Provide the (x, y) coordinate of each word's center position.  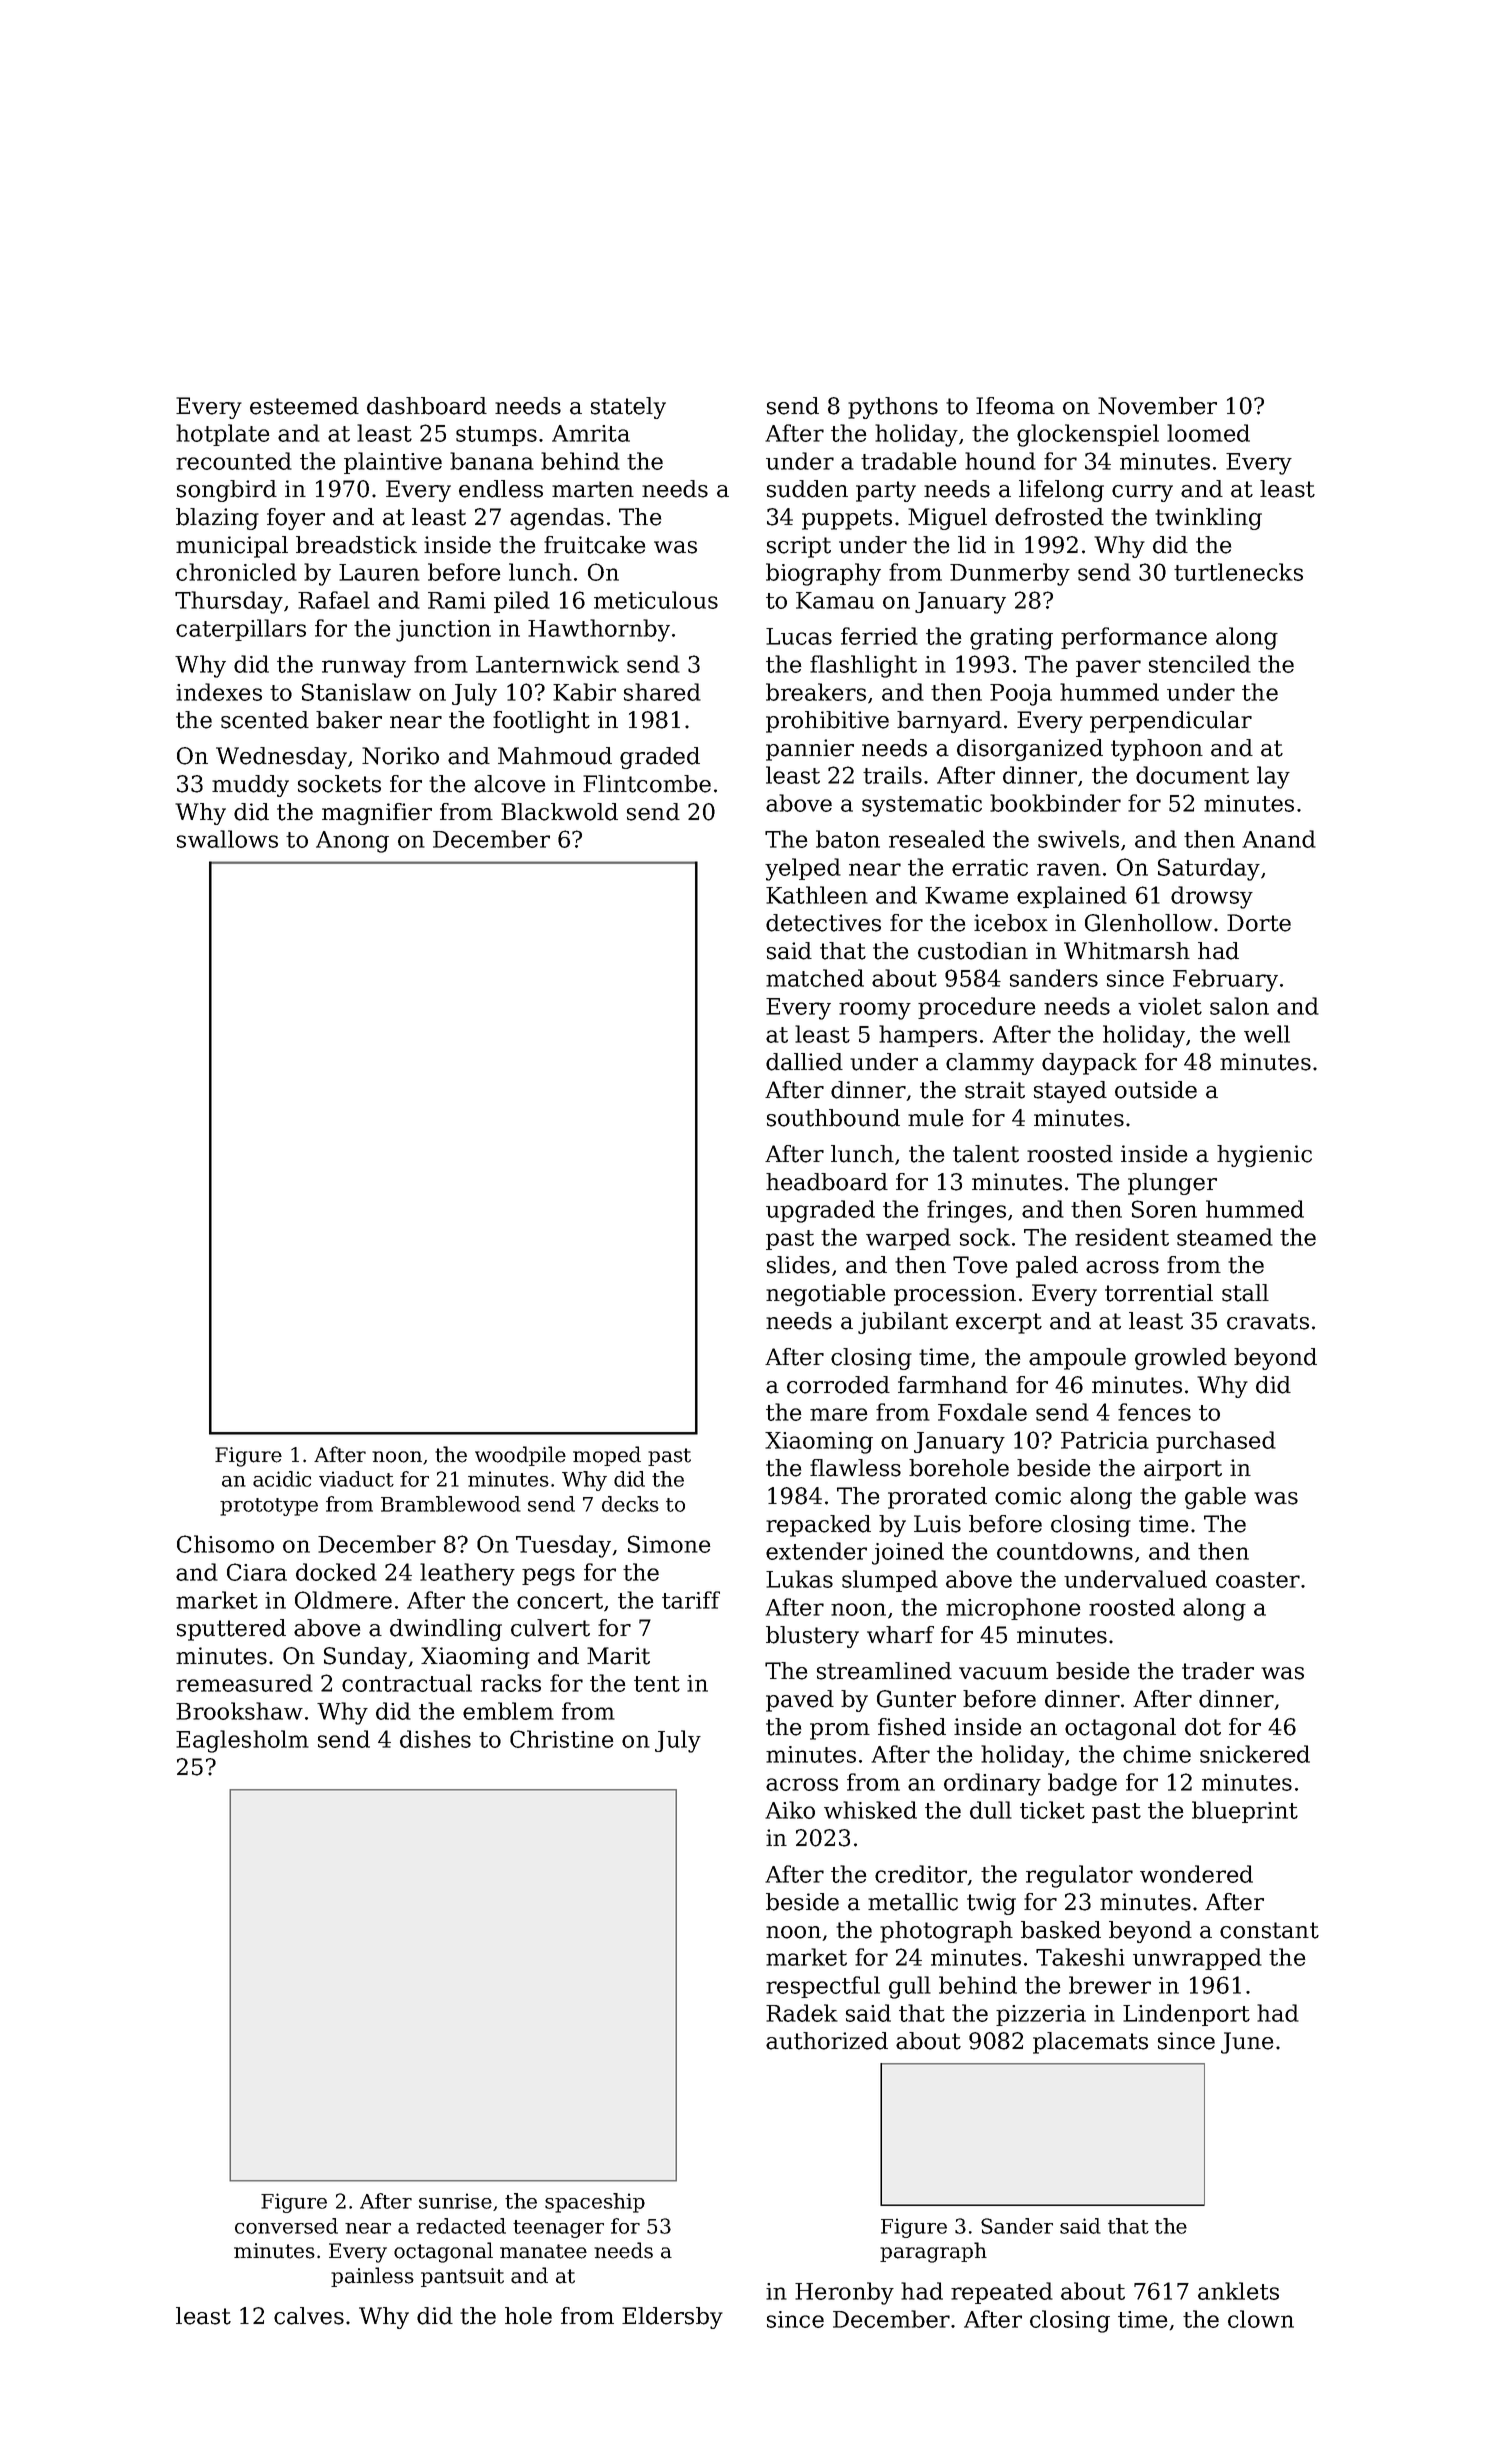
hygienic (1264, 1156)
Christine (562, 1739)
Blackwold (559, 812)
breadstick (356, 545)
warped (908, 1239)
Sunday (365, 1658)
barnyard (949, 722)
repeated (1002, 2293)
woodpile (520, 1456)
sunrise (455, 2201)
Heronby (844, 2293)
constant (1269, 1930)
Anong (352, 842)
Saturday (1209, 869)
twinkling (1208, 519)
